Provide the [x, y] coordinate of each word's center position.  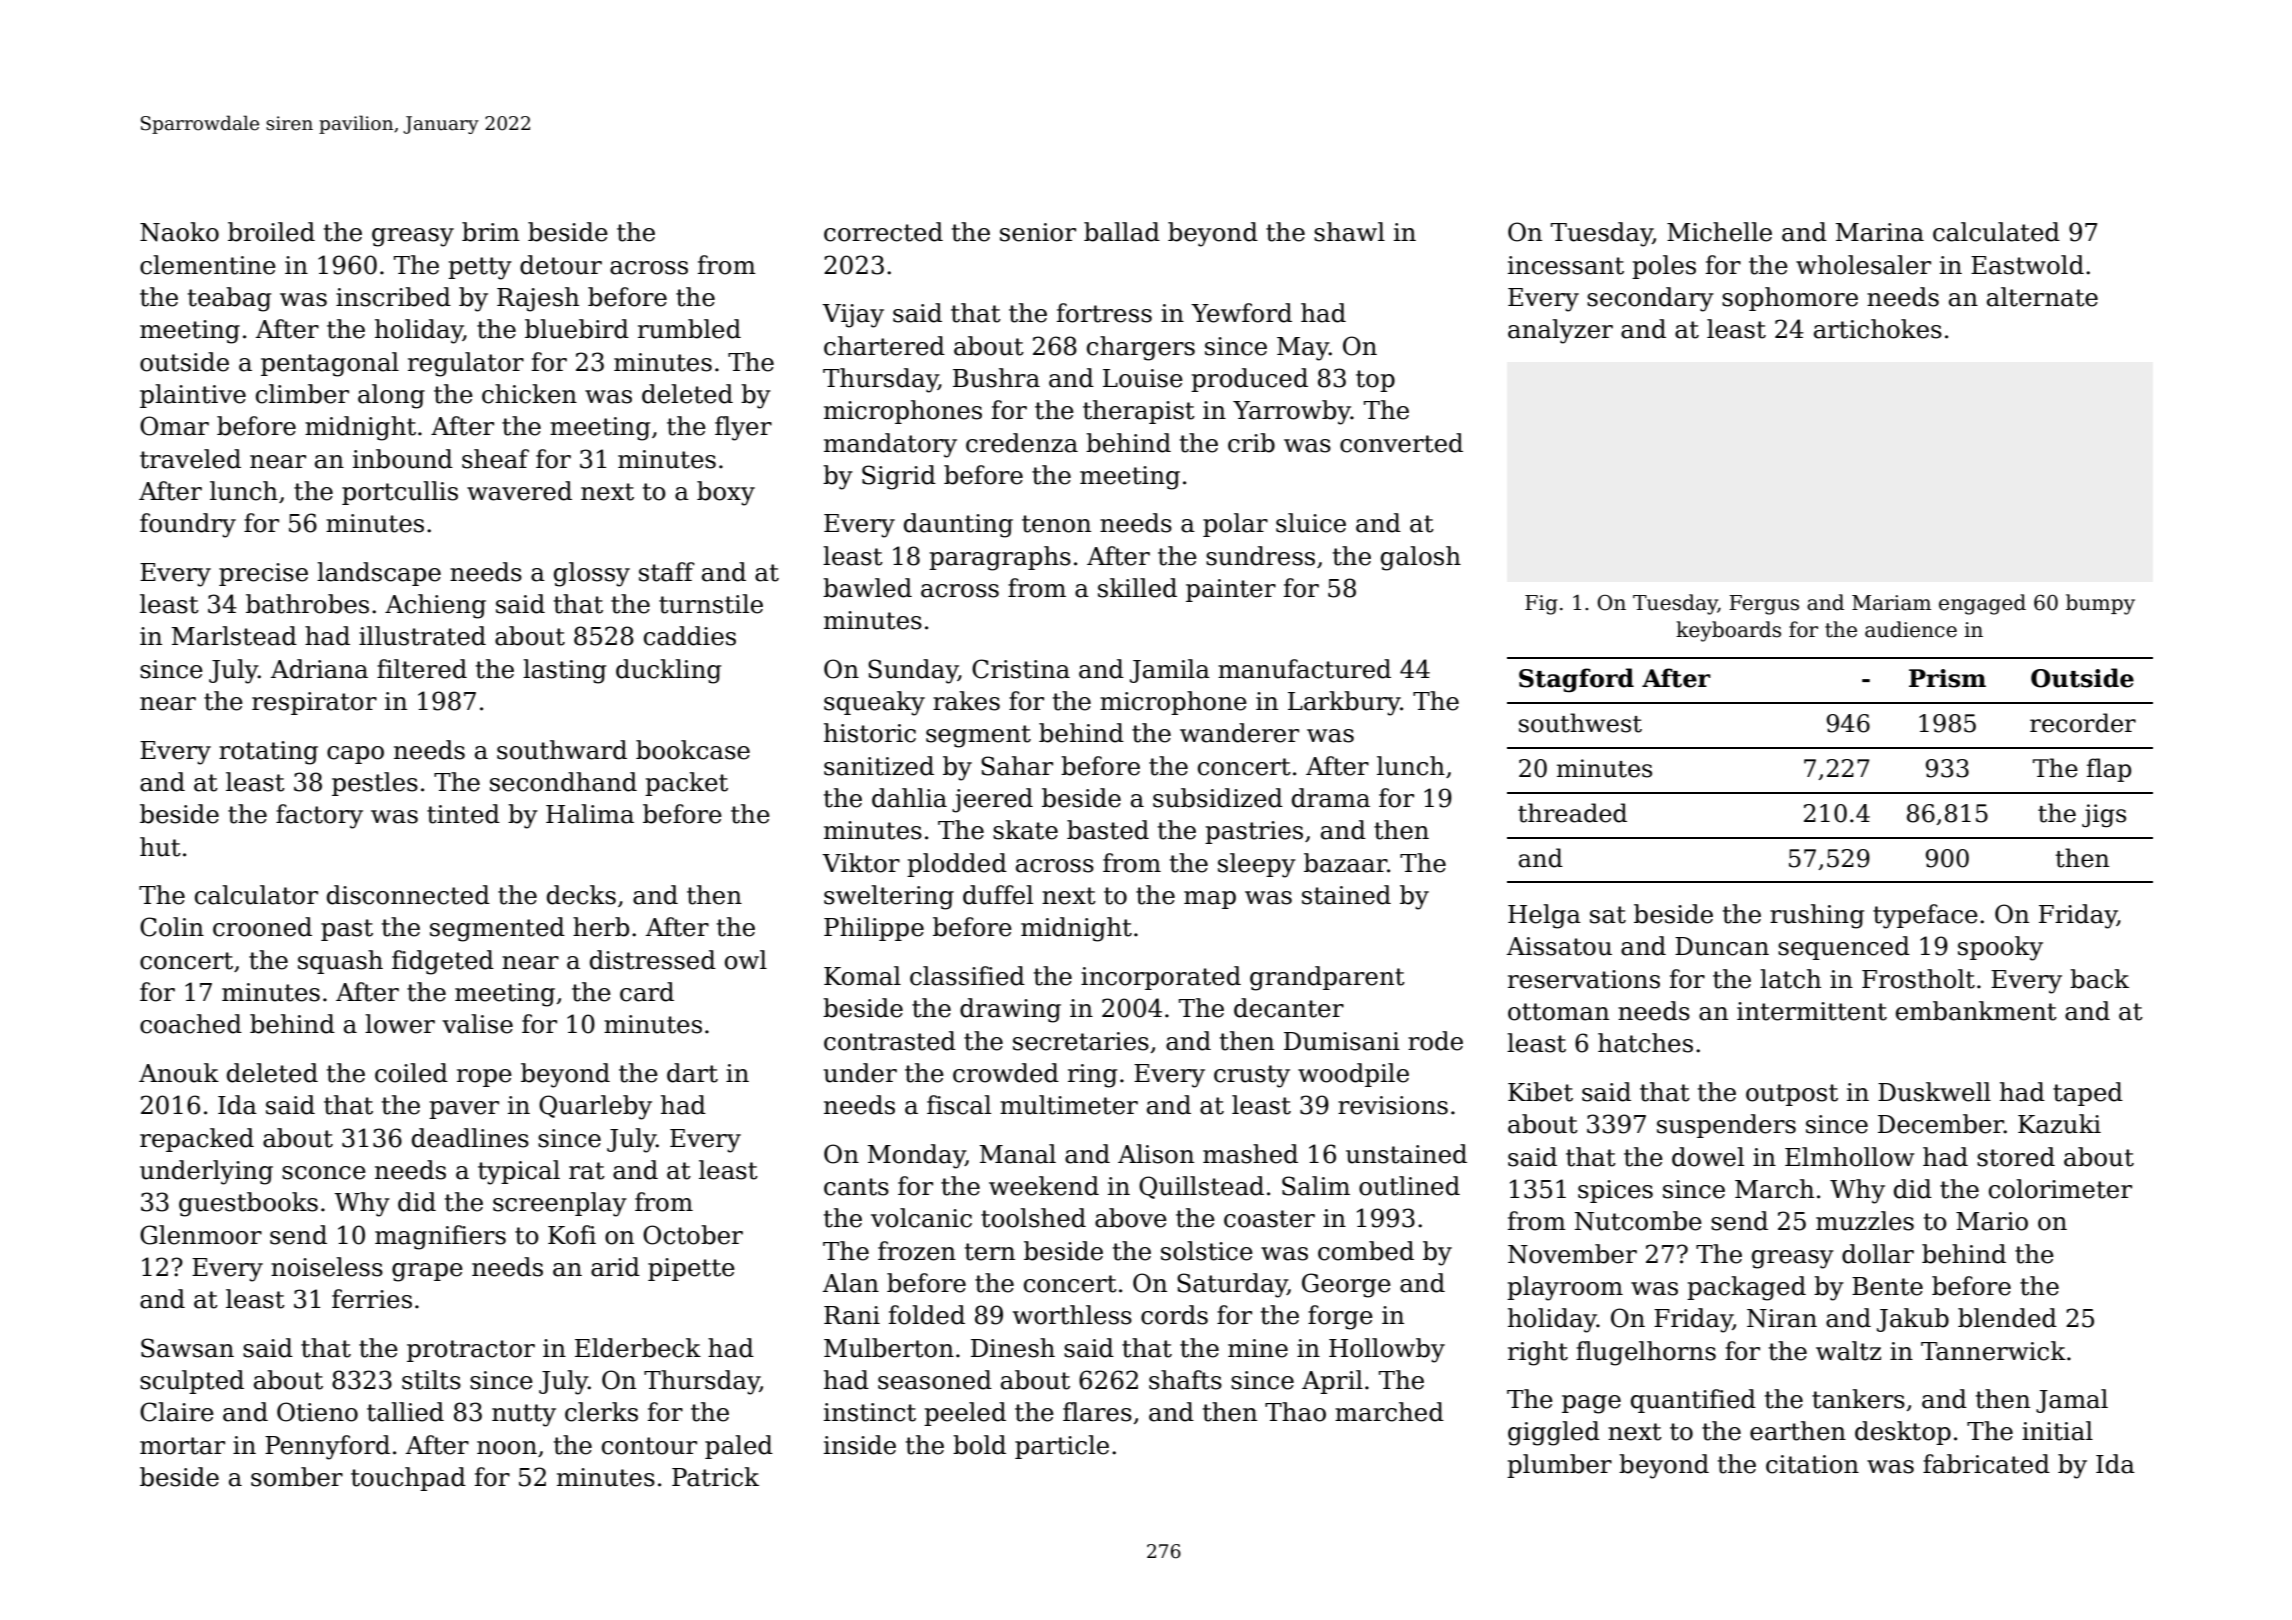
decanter [1289, 1008]
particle [1062, 1447]
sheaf [495, 459]
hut [160, 847]
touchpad [408, 1479]
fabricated [1986, 1464]
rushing [1817, 916]
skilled [1137, 588]
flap [2109, 770]
